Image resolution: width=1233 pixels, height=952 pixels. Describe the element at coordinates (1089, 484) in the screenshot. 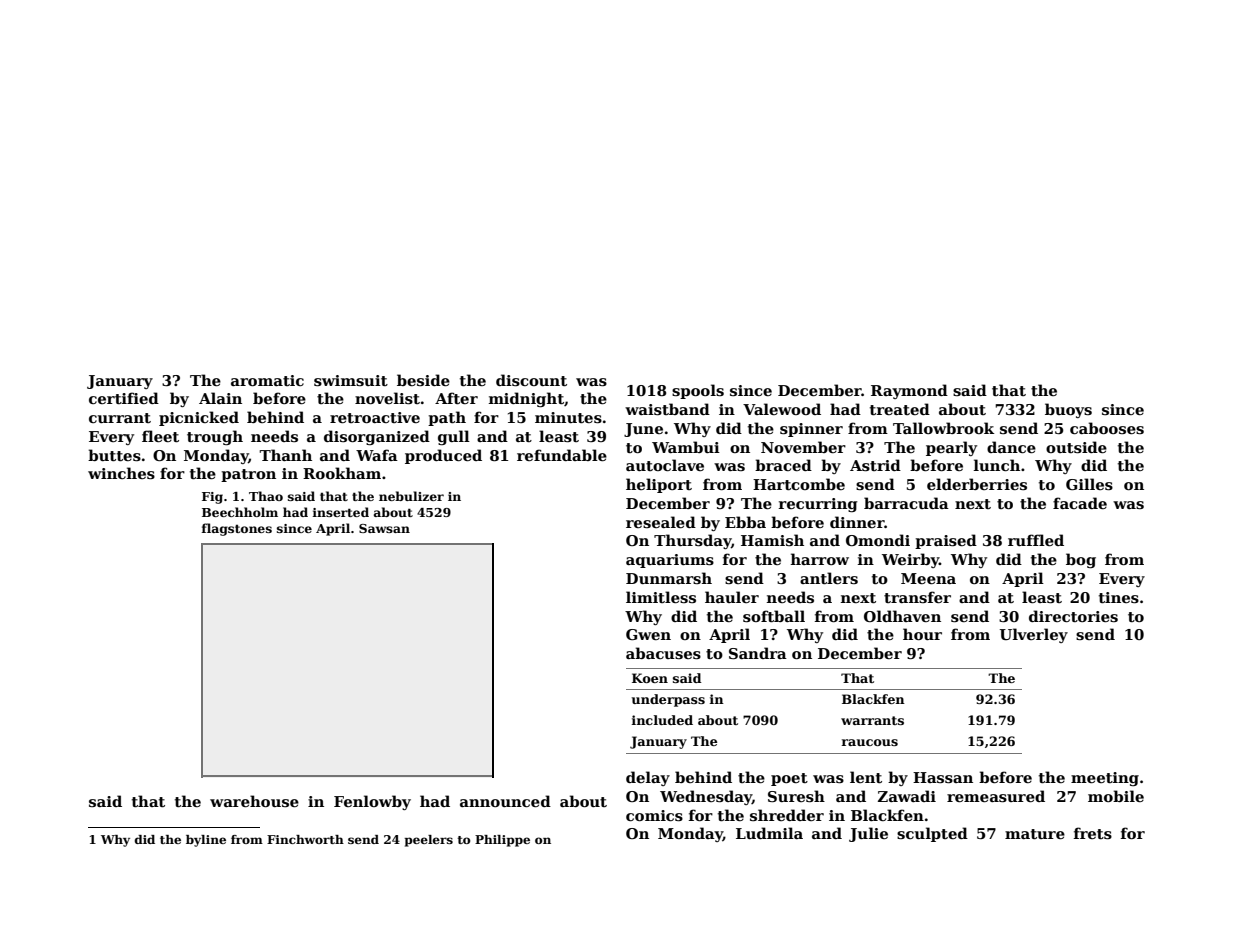

I see `Gilles` at that location.
